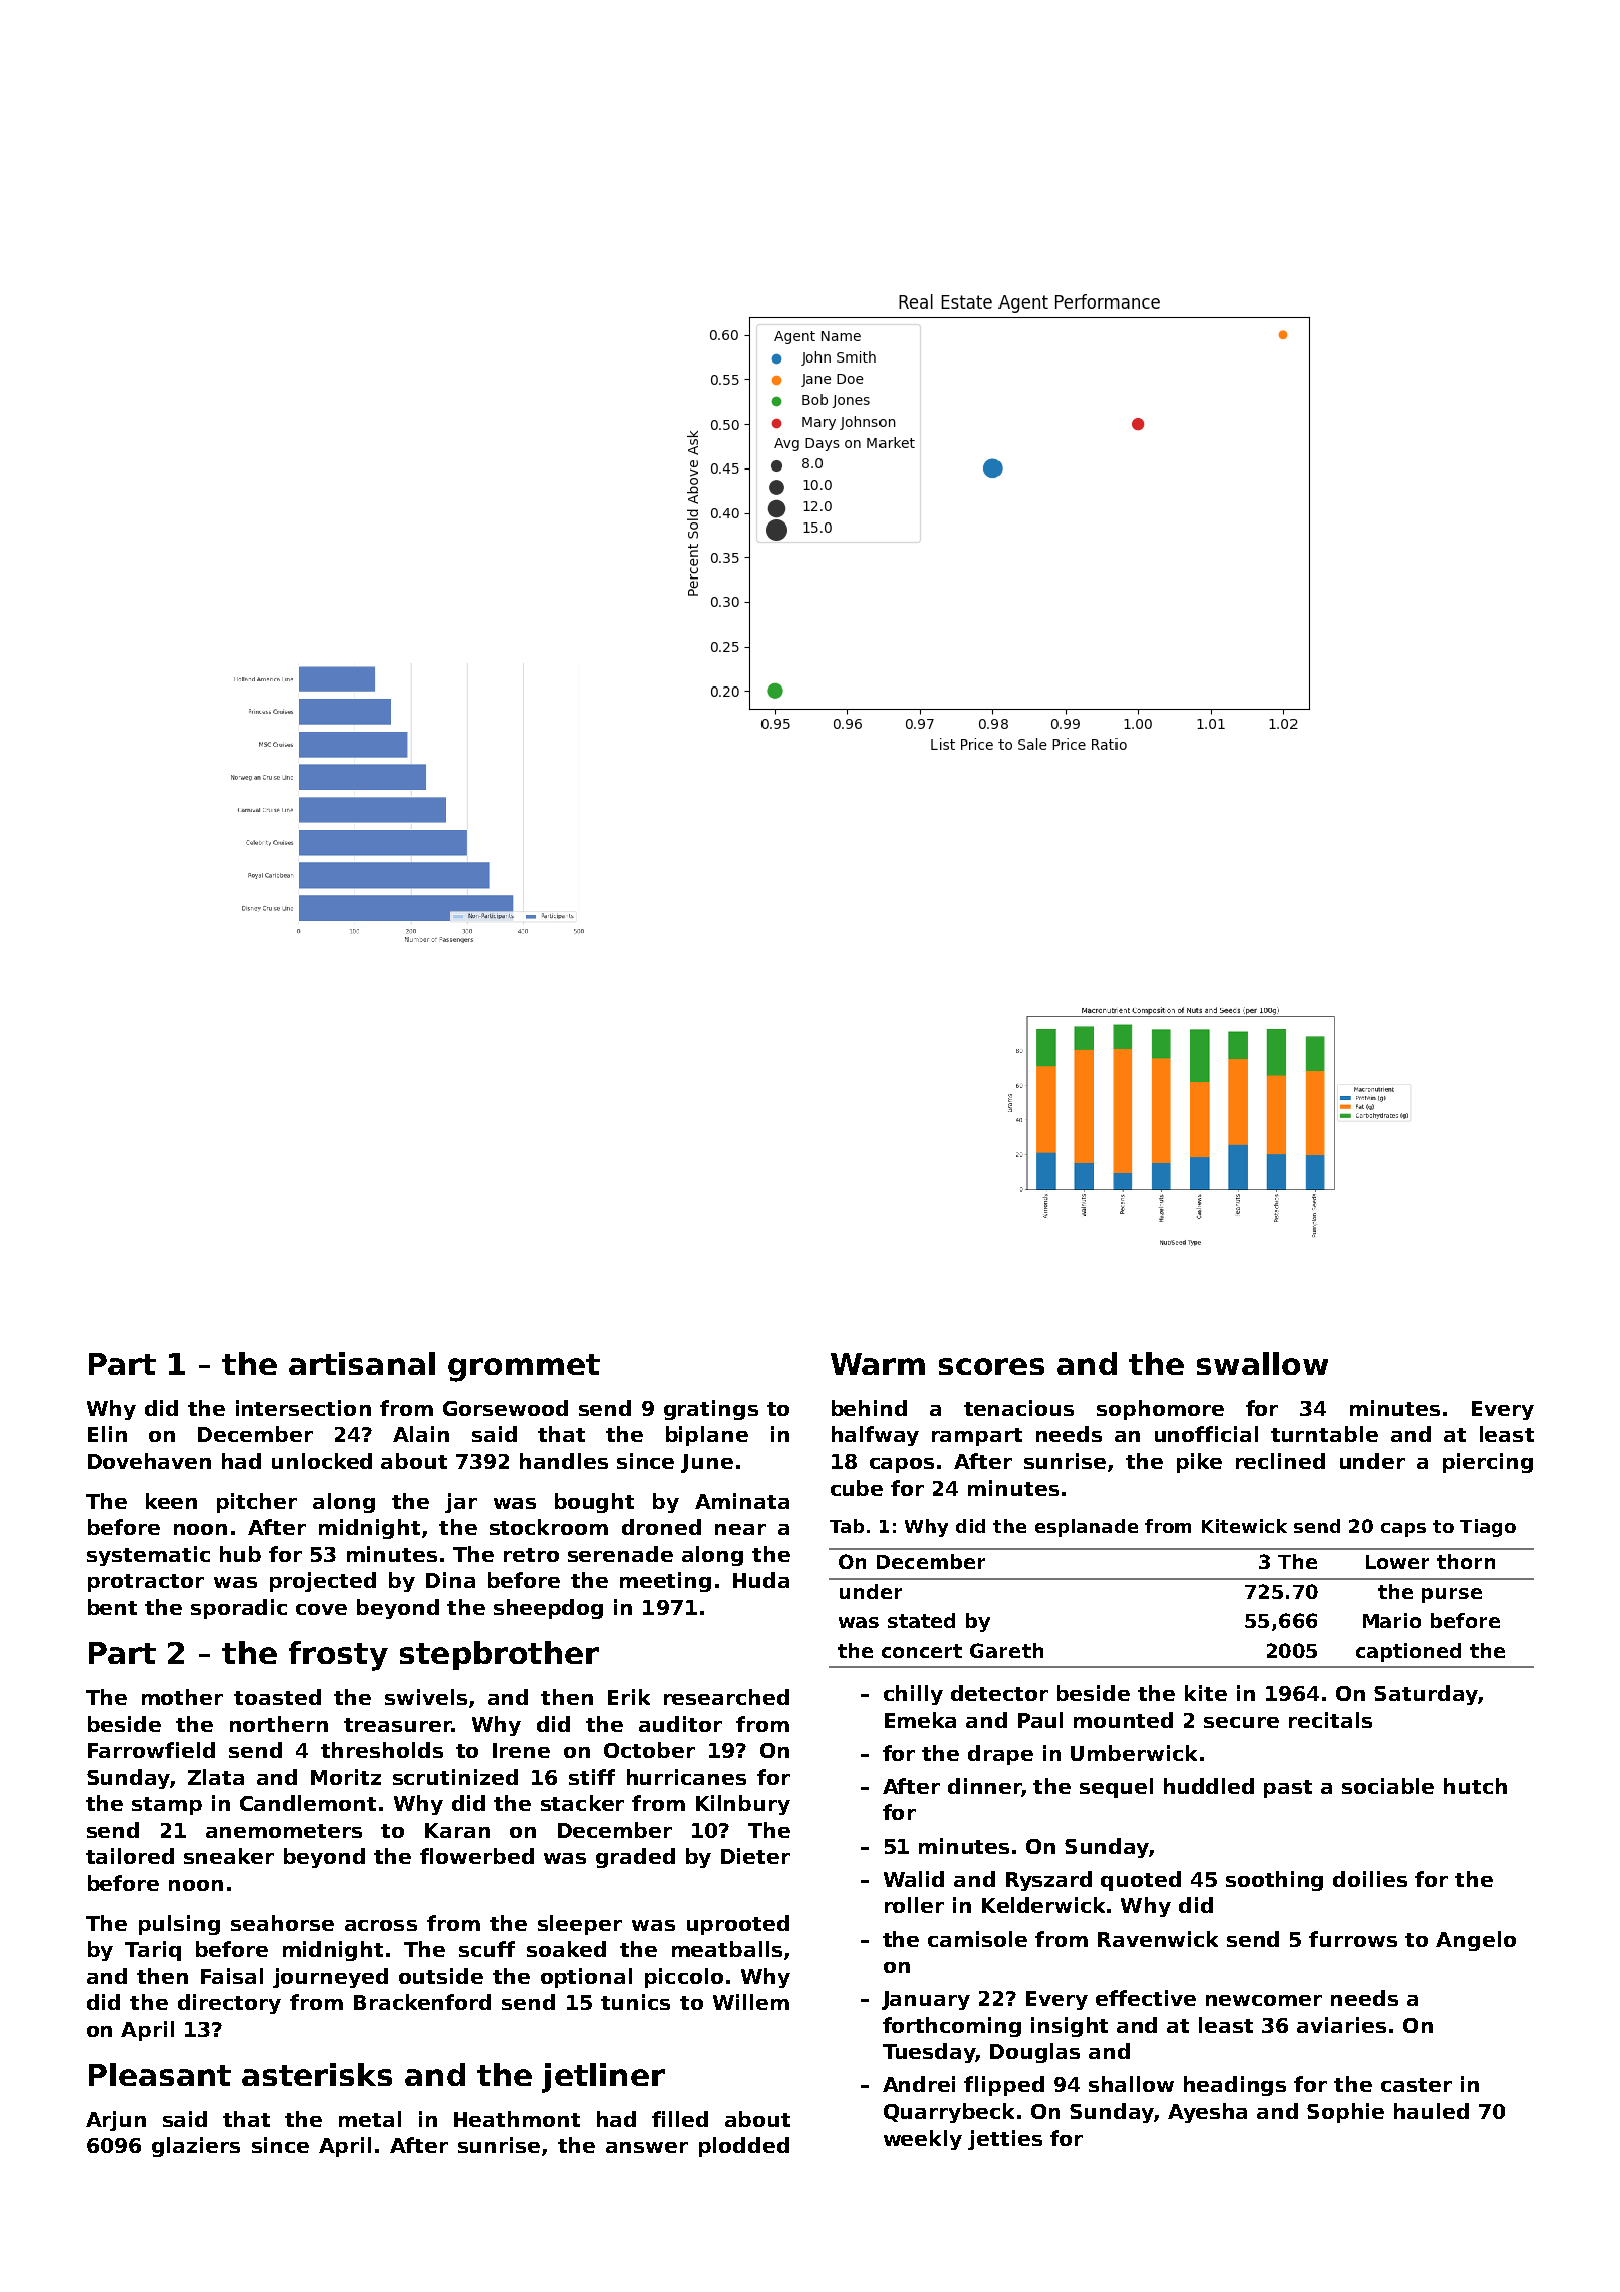 Image resolution: width=1620 pixels, height=2292 pixels. I want to click on answer, so click(647, 2147).
